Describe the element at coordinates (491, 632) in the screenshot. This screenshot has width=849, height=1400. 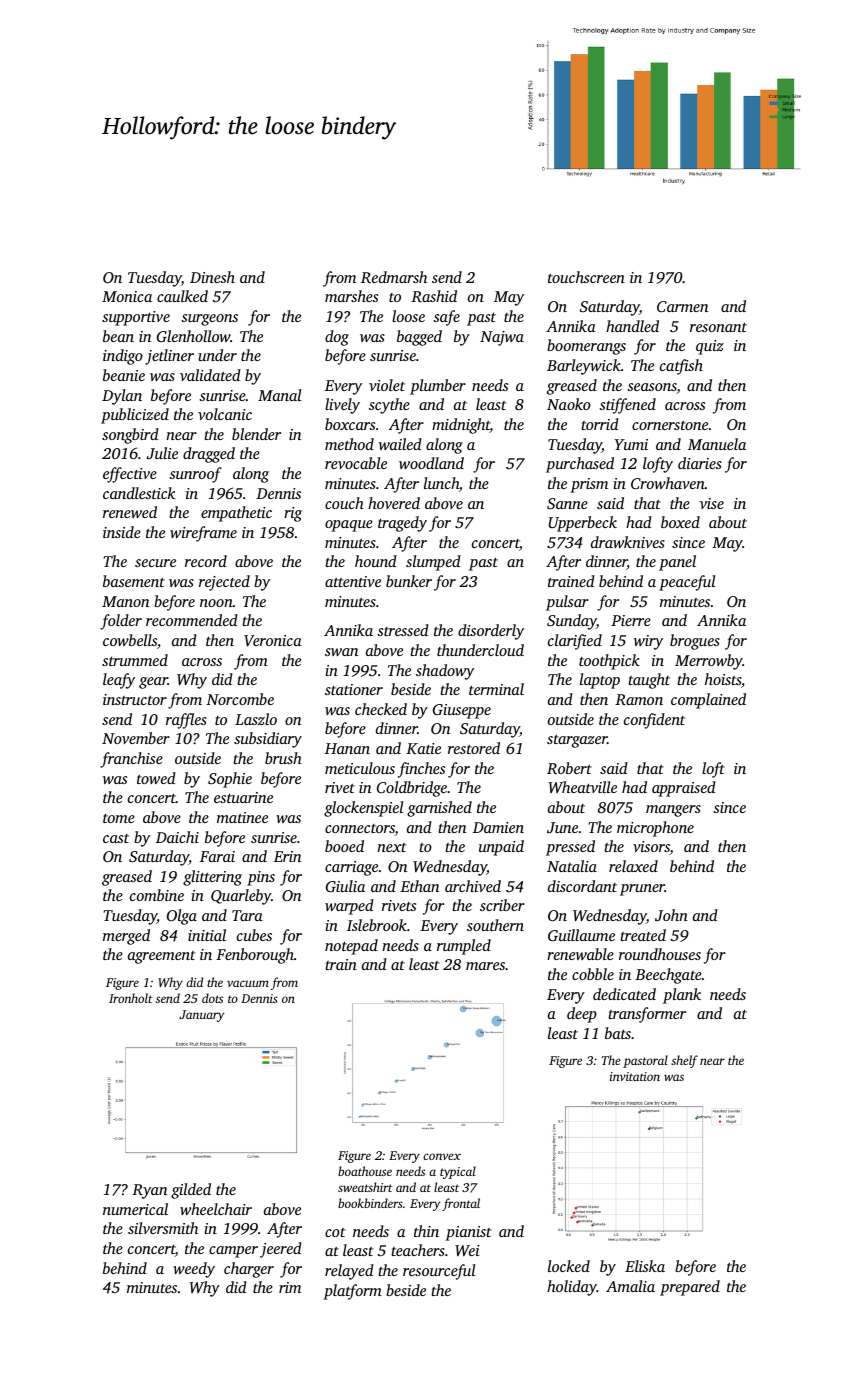
I see `disorderly` at that location.
